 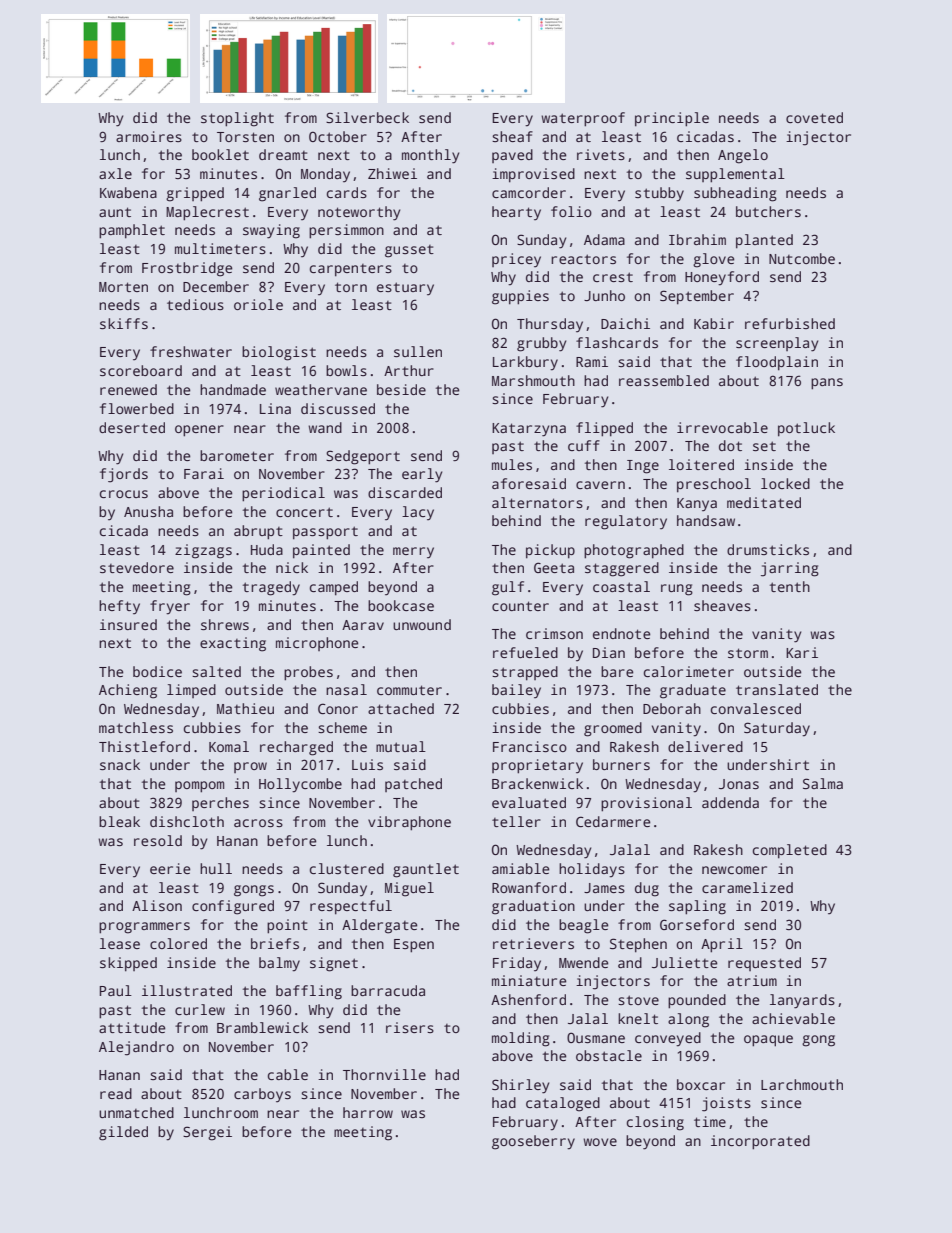 What do you see at coordinates (604, 295) in the document?
I see `Junho` at bounding box center [604, 295].
